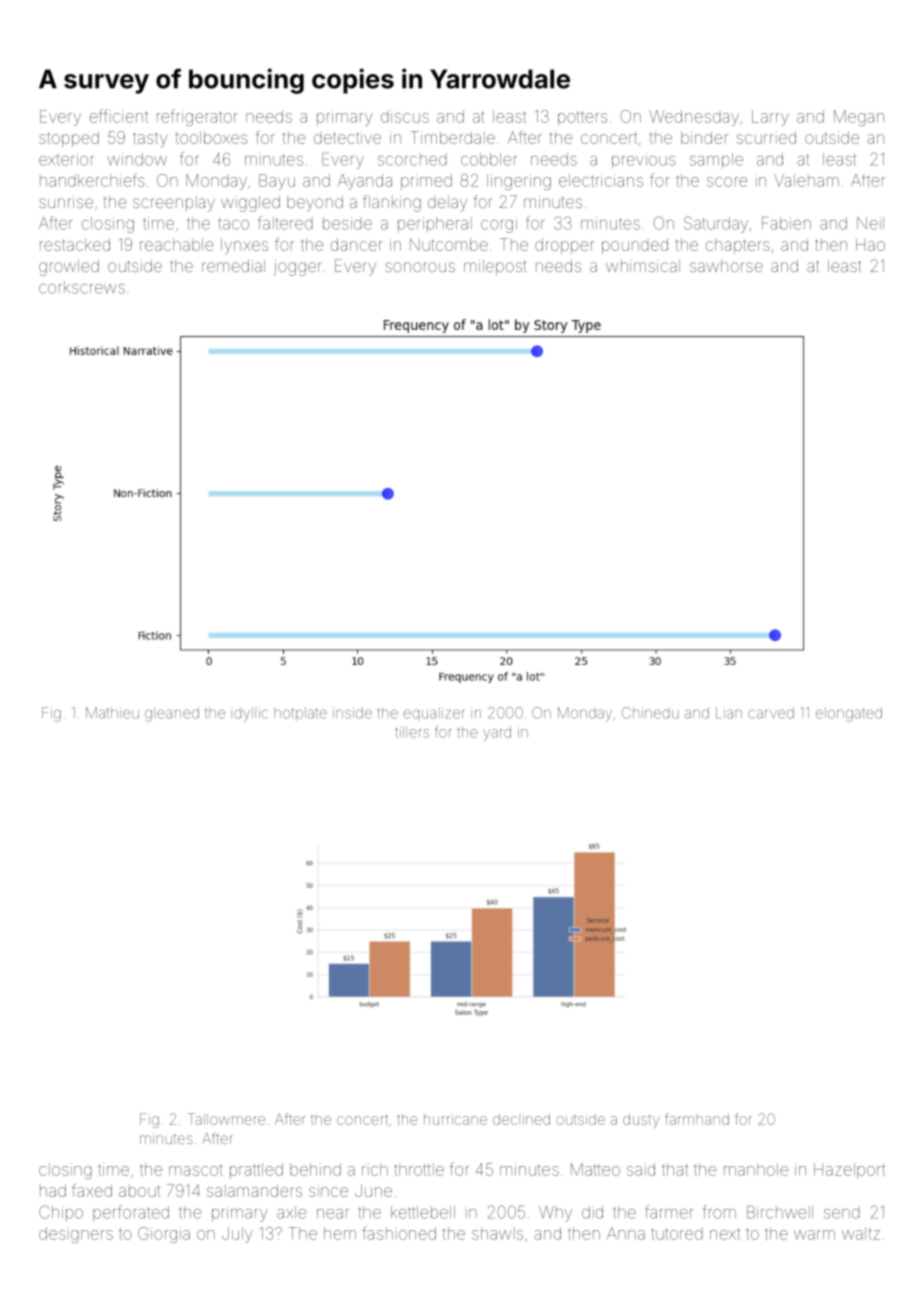  I want to click on Birchwell, so click(780, 1212).
